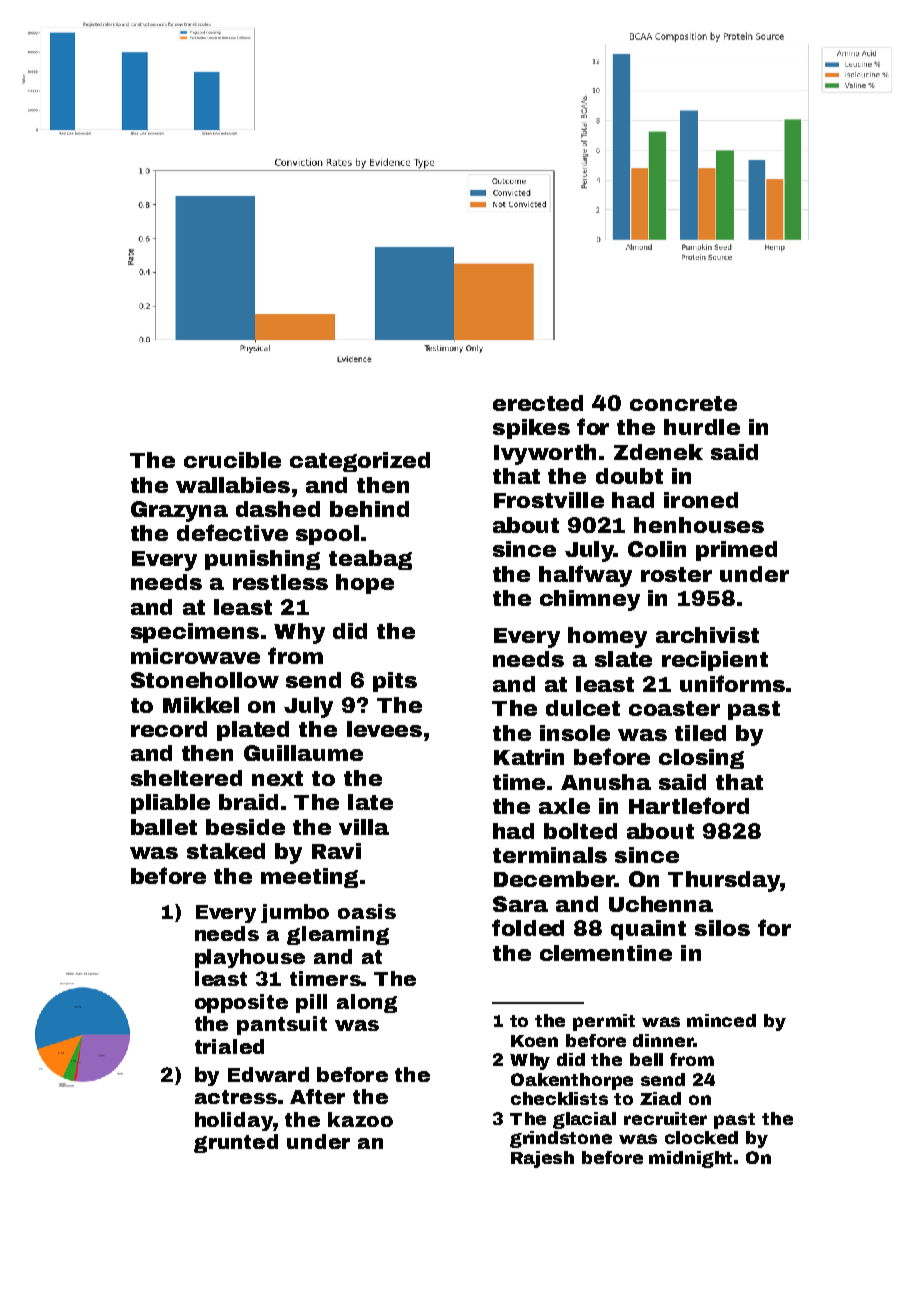 The height and width of the screenshot is (1311, 924). I want to click on closing, so click(701, 759).
